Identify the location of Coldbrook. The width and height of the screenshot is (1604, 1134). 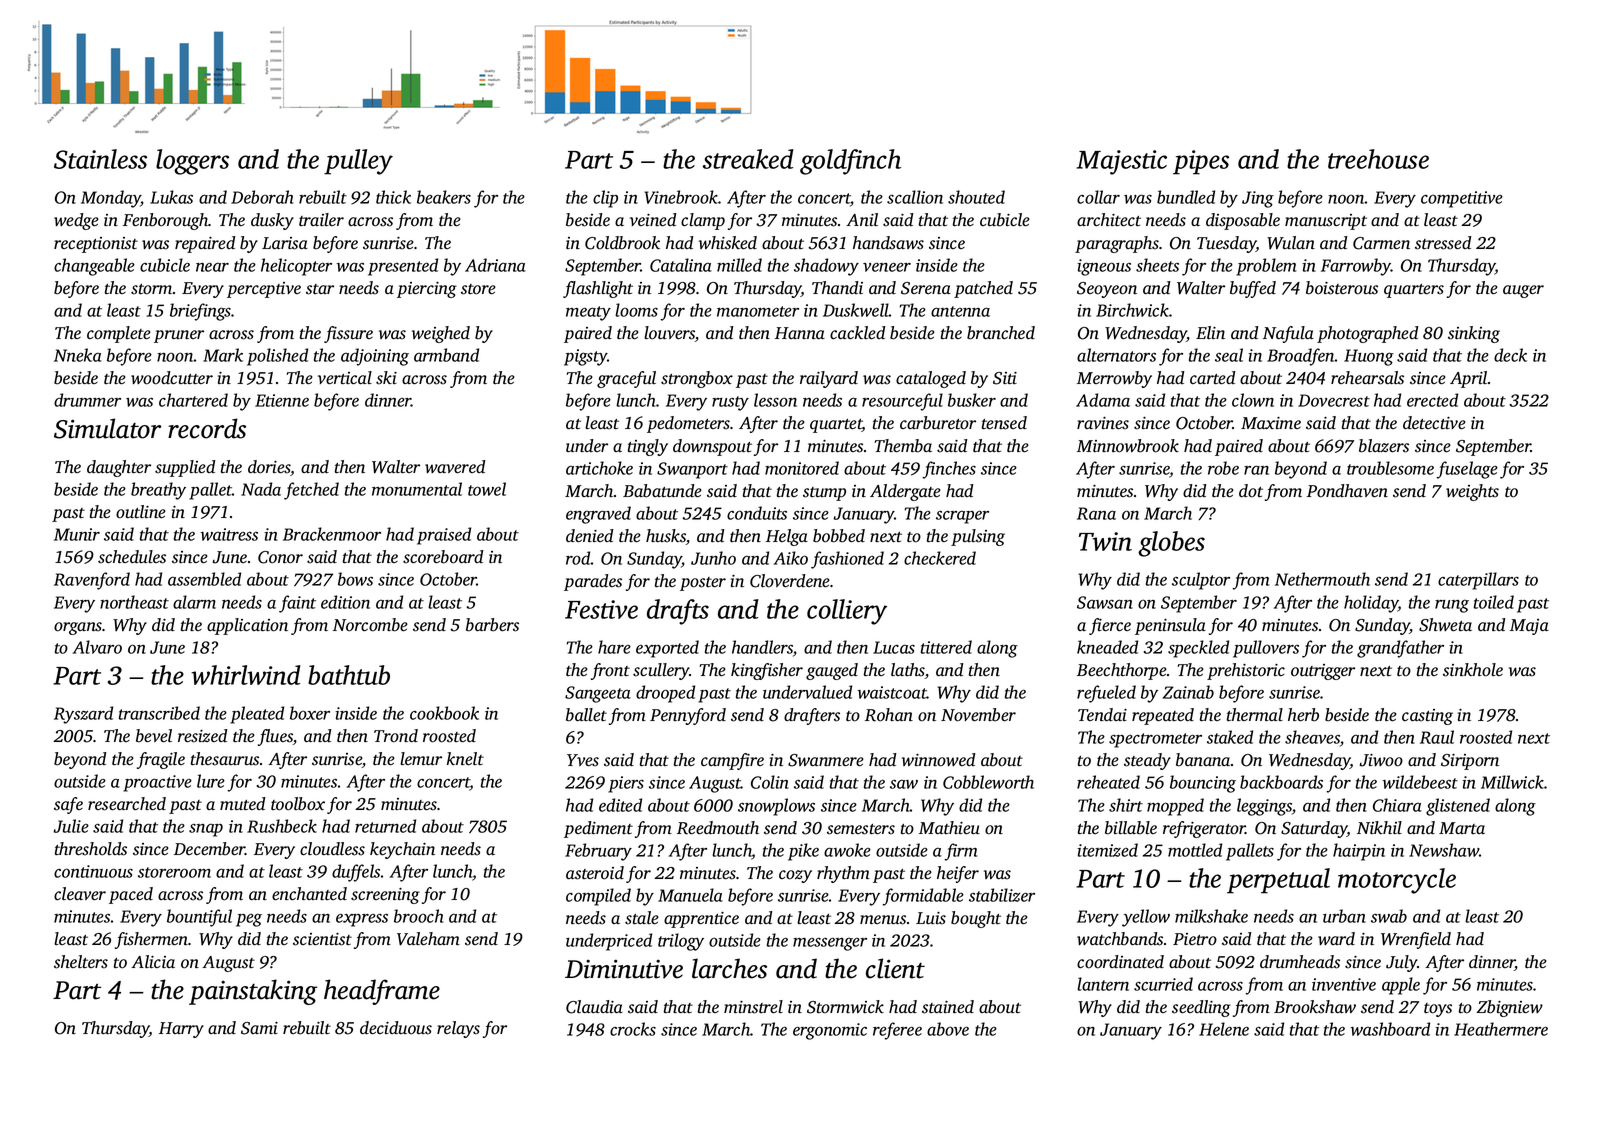
(622, 243).
